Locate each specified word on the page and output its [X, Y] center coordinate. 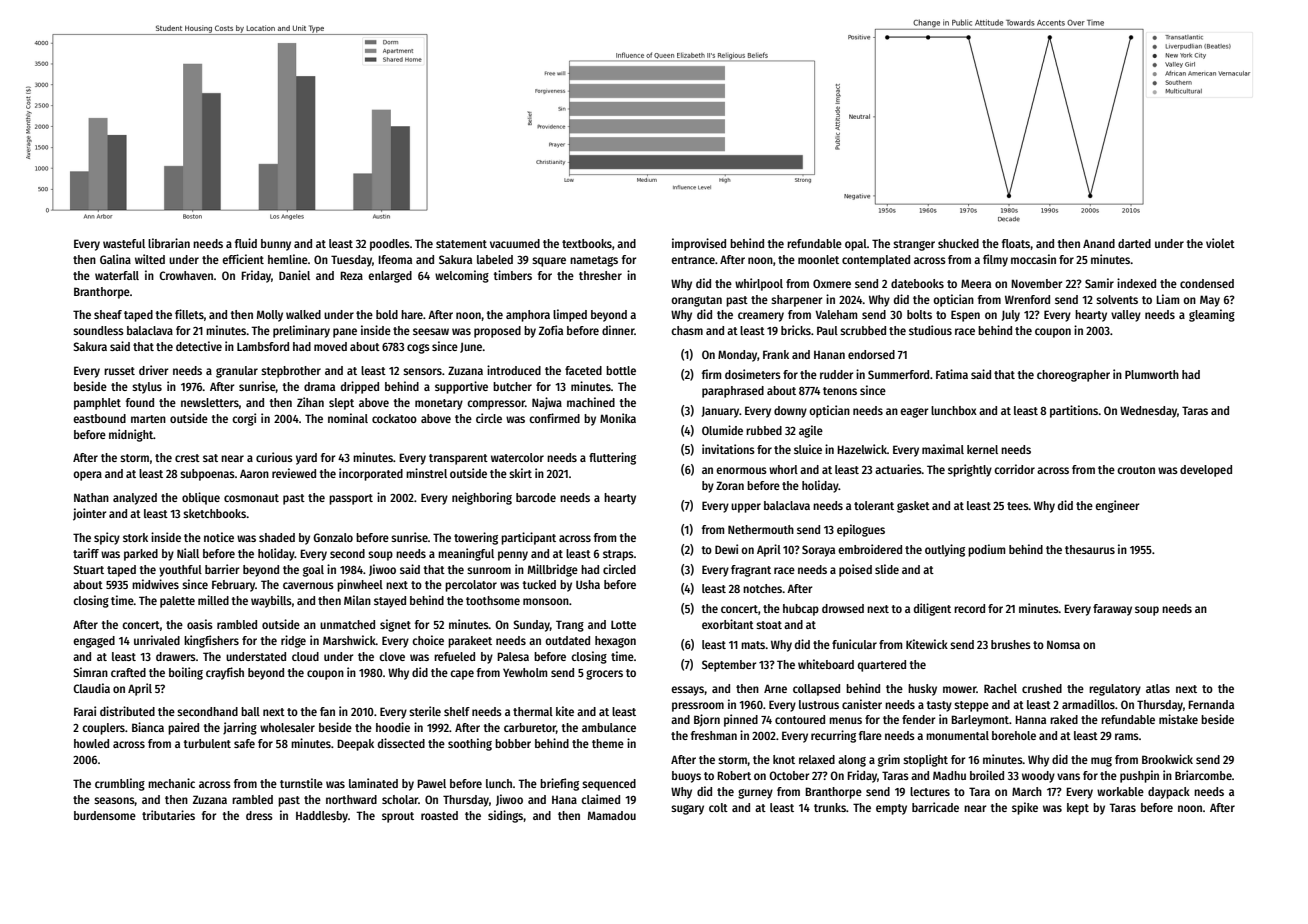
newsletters [210, 402]
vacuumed [515, 243]
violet [1220, 243]
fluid [246, 243]
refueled [454, 656]
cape [462, 675]
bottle [621, 370]
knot [784, 759]
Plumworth [1152, 374]
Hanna [1030, 719]
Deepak [355, 745]
